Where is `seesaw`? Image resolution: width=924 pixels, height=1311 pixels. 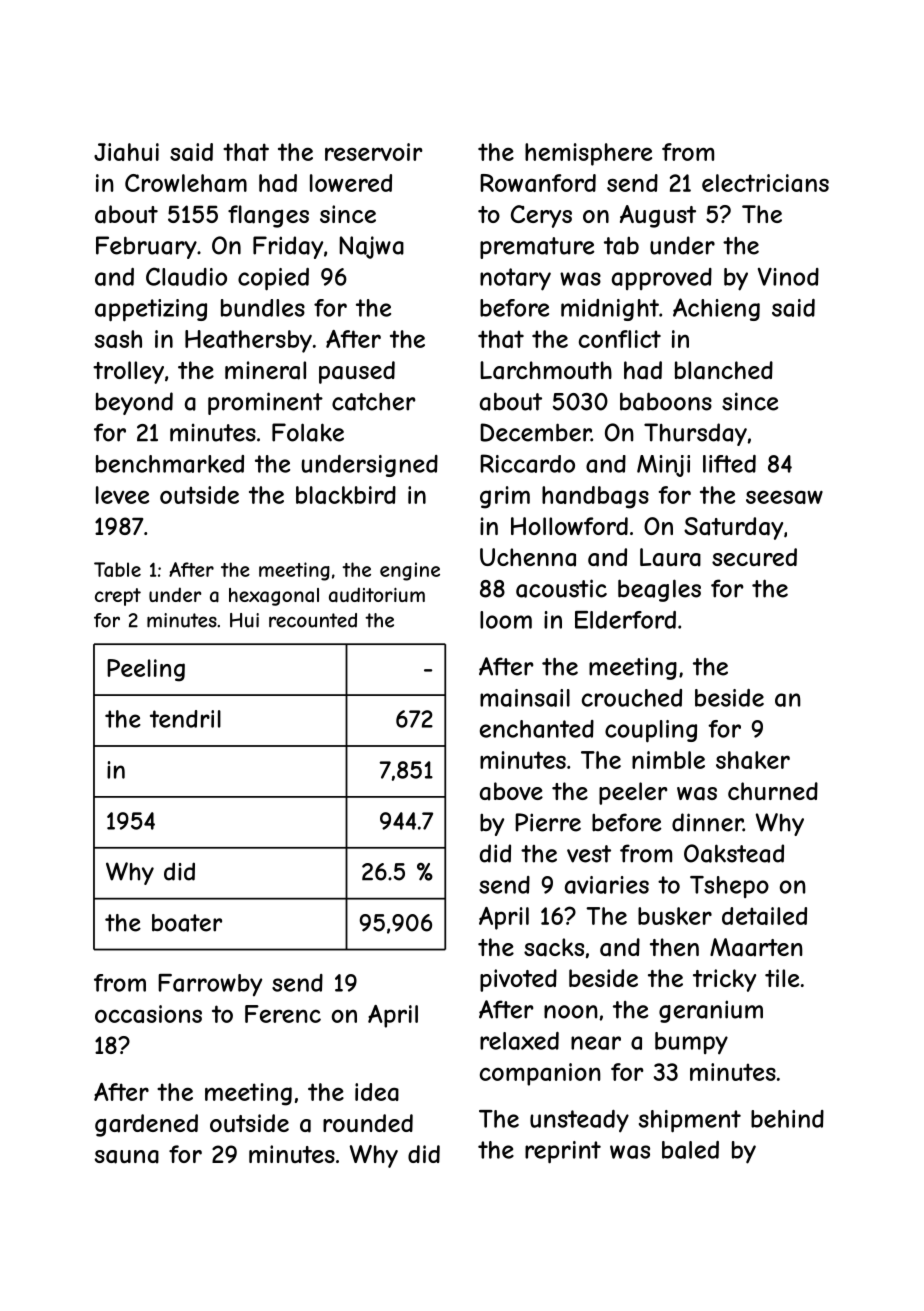 seesaw is located at coordinates (784, 497).
